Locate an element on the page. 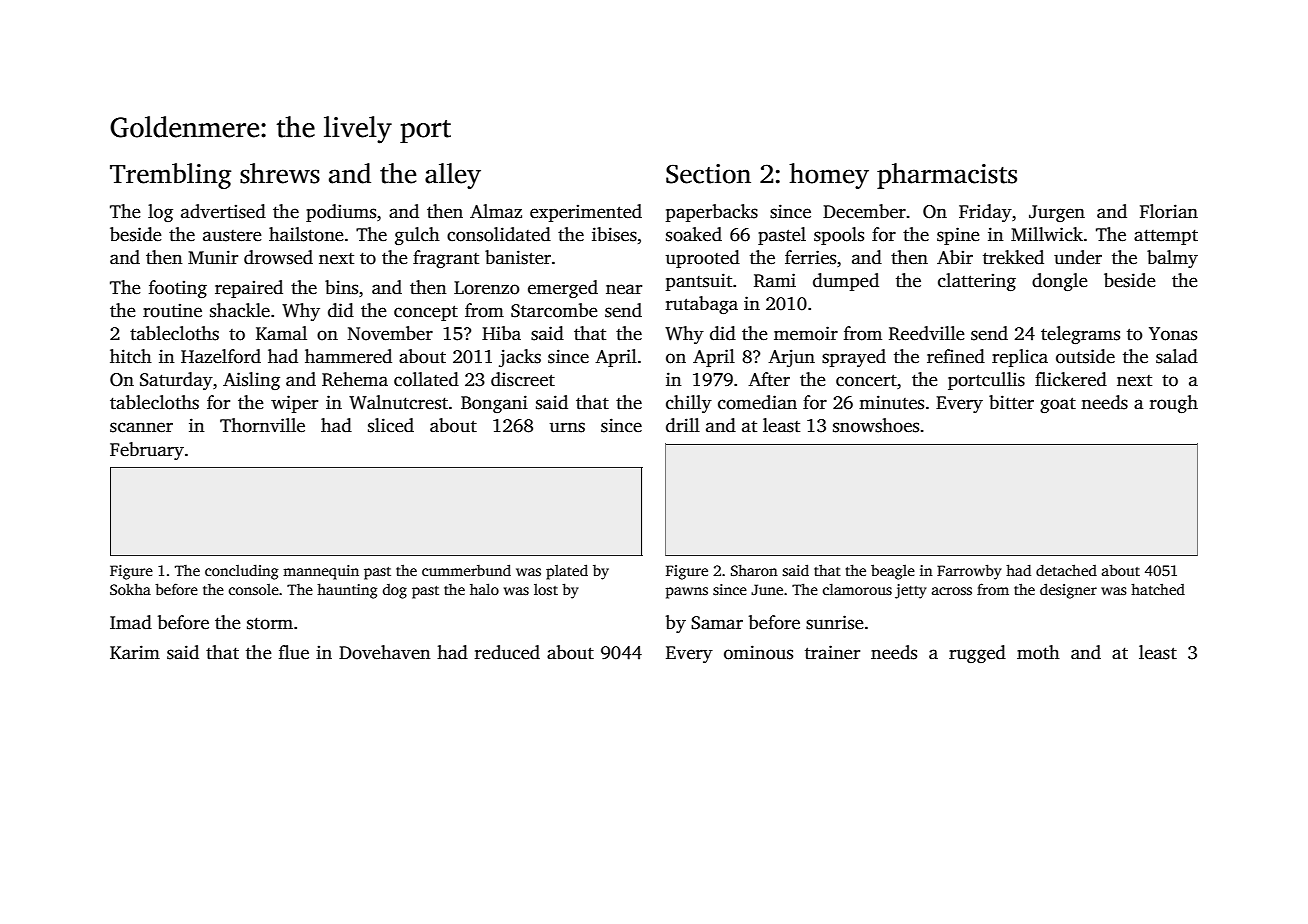  repaired is located at coordinates (249, 289).
